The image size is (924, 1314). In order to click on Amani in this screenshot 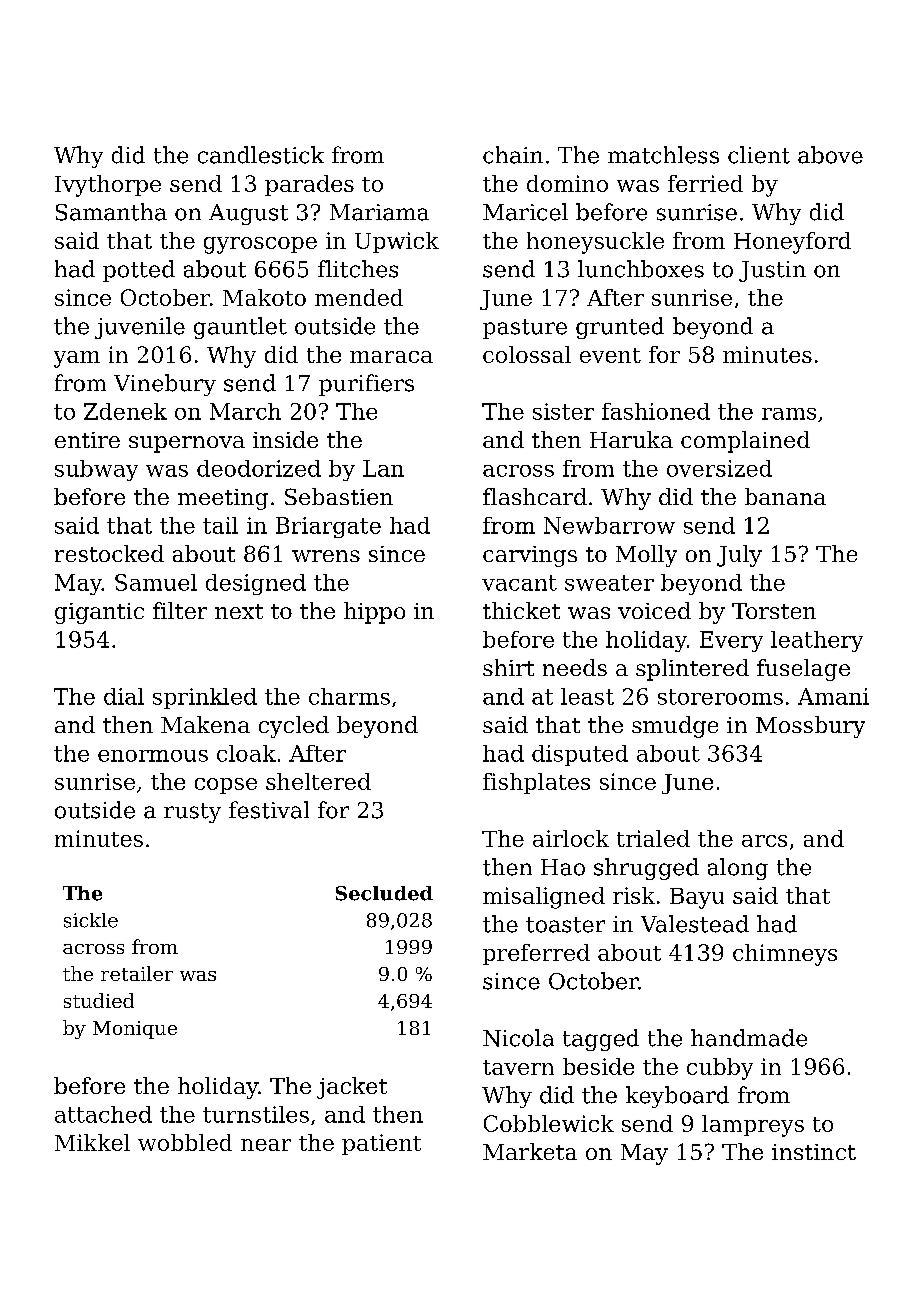, I will do `click(833, 696)`.
